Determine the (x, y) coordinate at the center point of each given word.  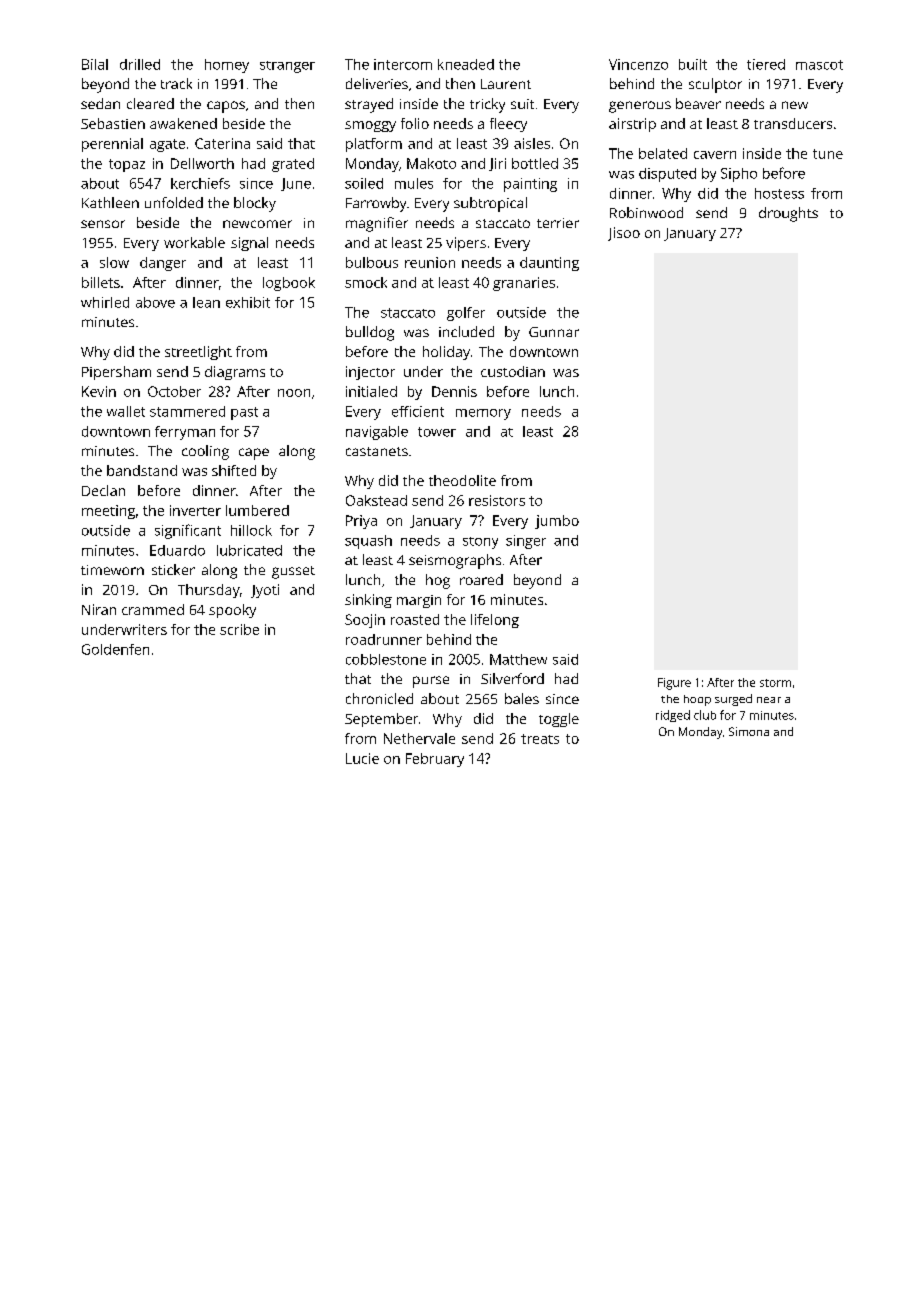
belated (663, 153)
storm (775, 683)
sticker (173, 569)
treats (540, 739)
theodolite (462, 480)
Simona (749, 731)
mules (414, 183)
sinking (368, 601)
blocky (255, 204)
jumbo (557, 522)
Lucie (362, 758)
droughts (788, 214)
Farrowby (376, 204)
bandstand (142, 470)
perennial (112, 145)
